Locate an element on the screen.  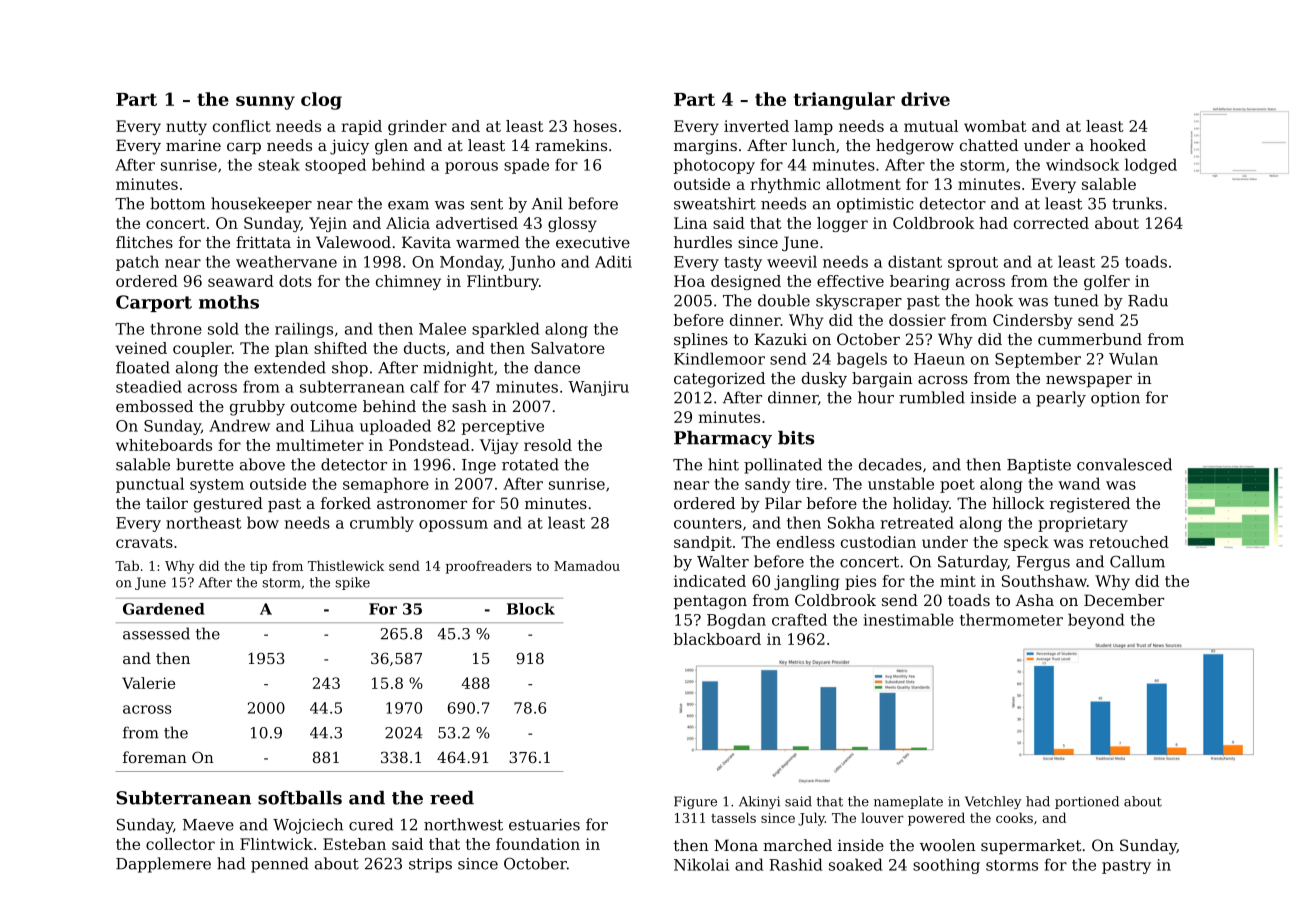
cravats is located at coordinates (144, 542).
